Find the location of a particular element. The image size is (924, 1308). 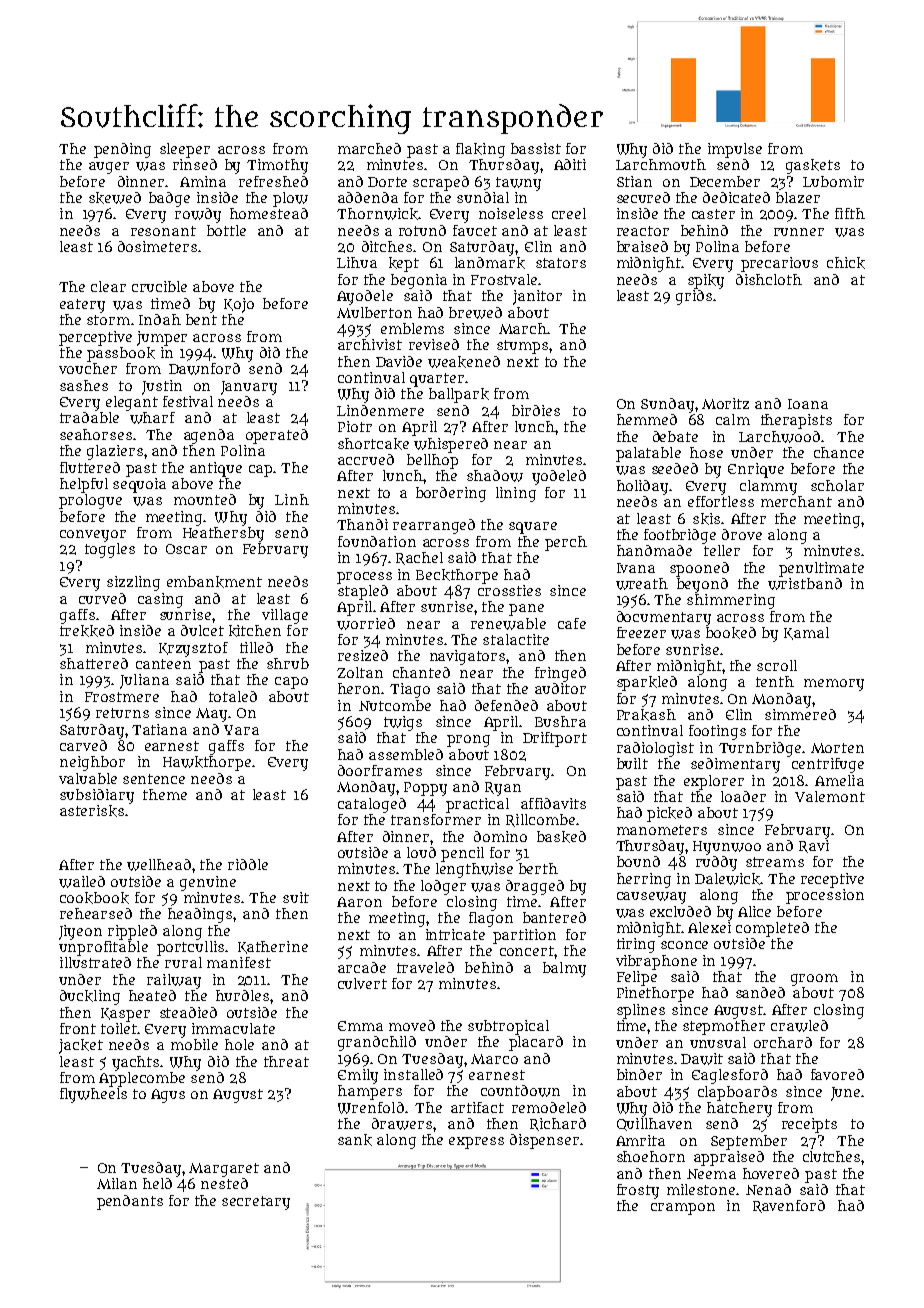

pendants is located at coordinates (130, 1202).
